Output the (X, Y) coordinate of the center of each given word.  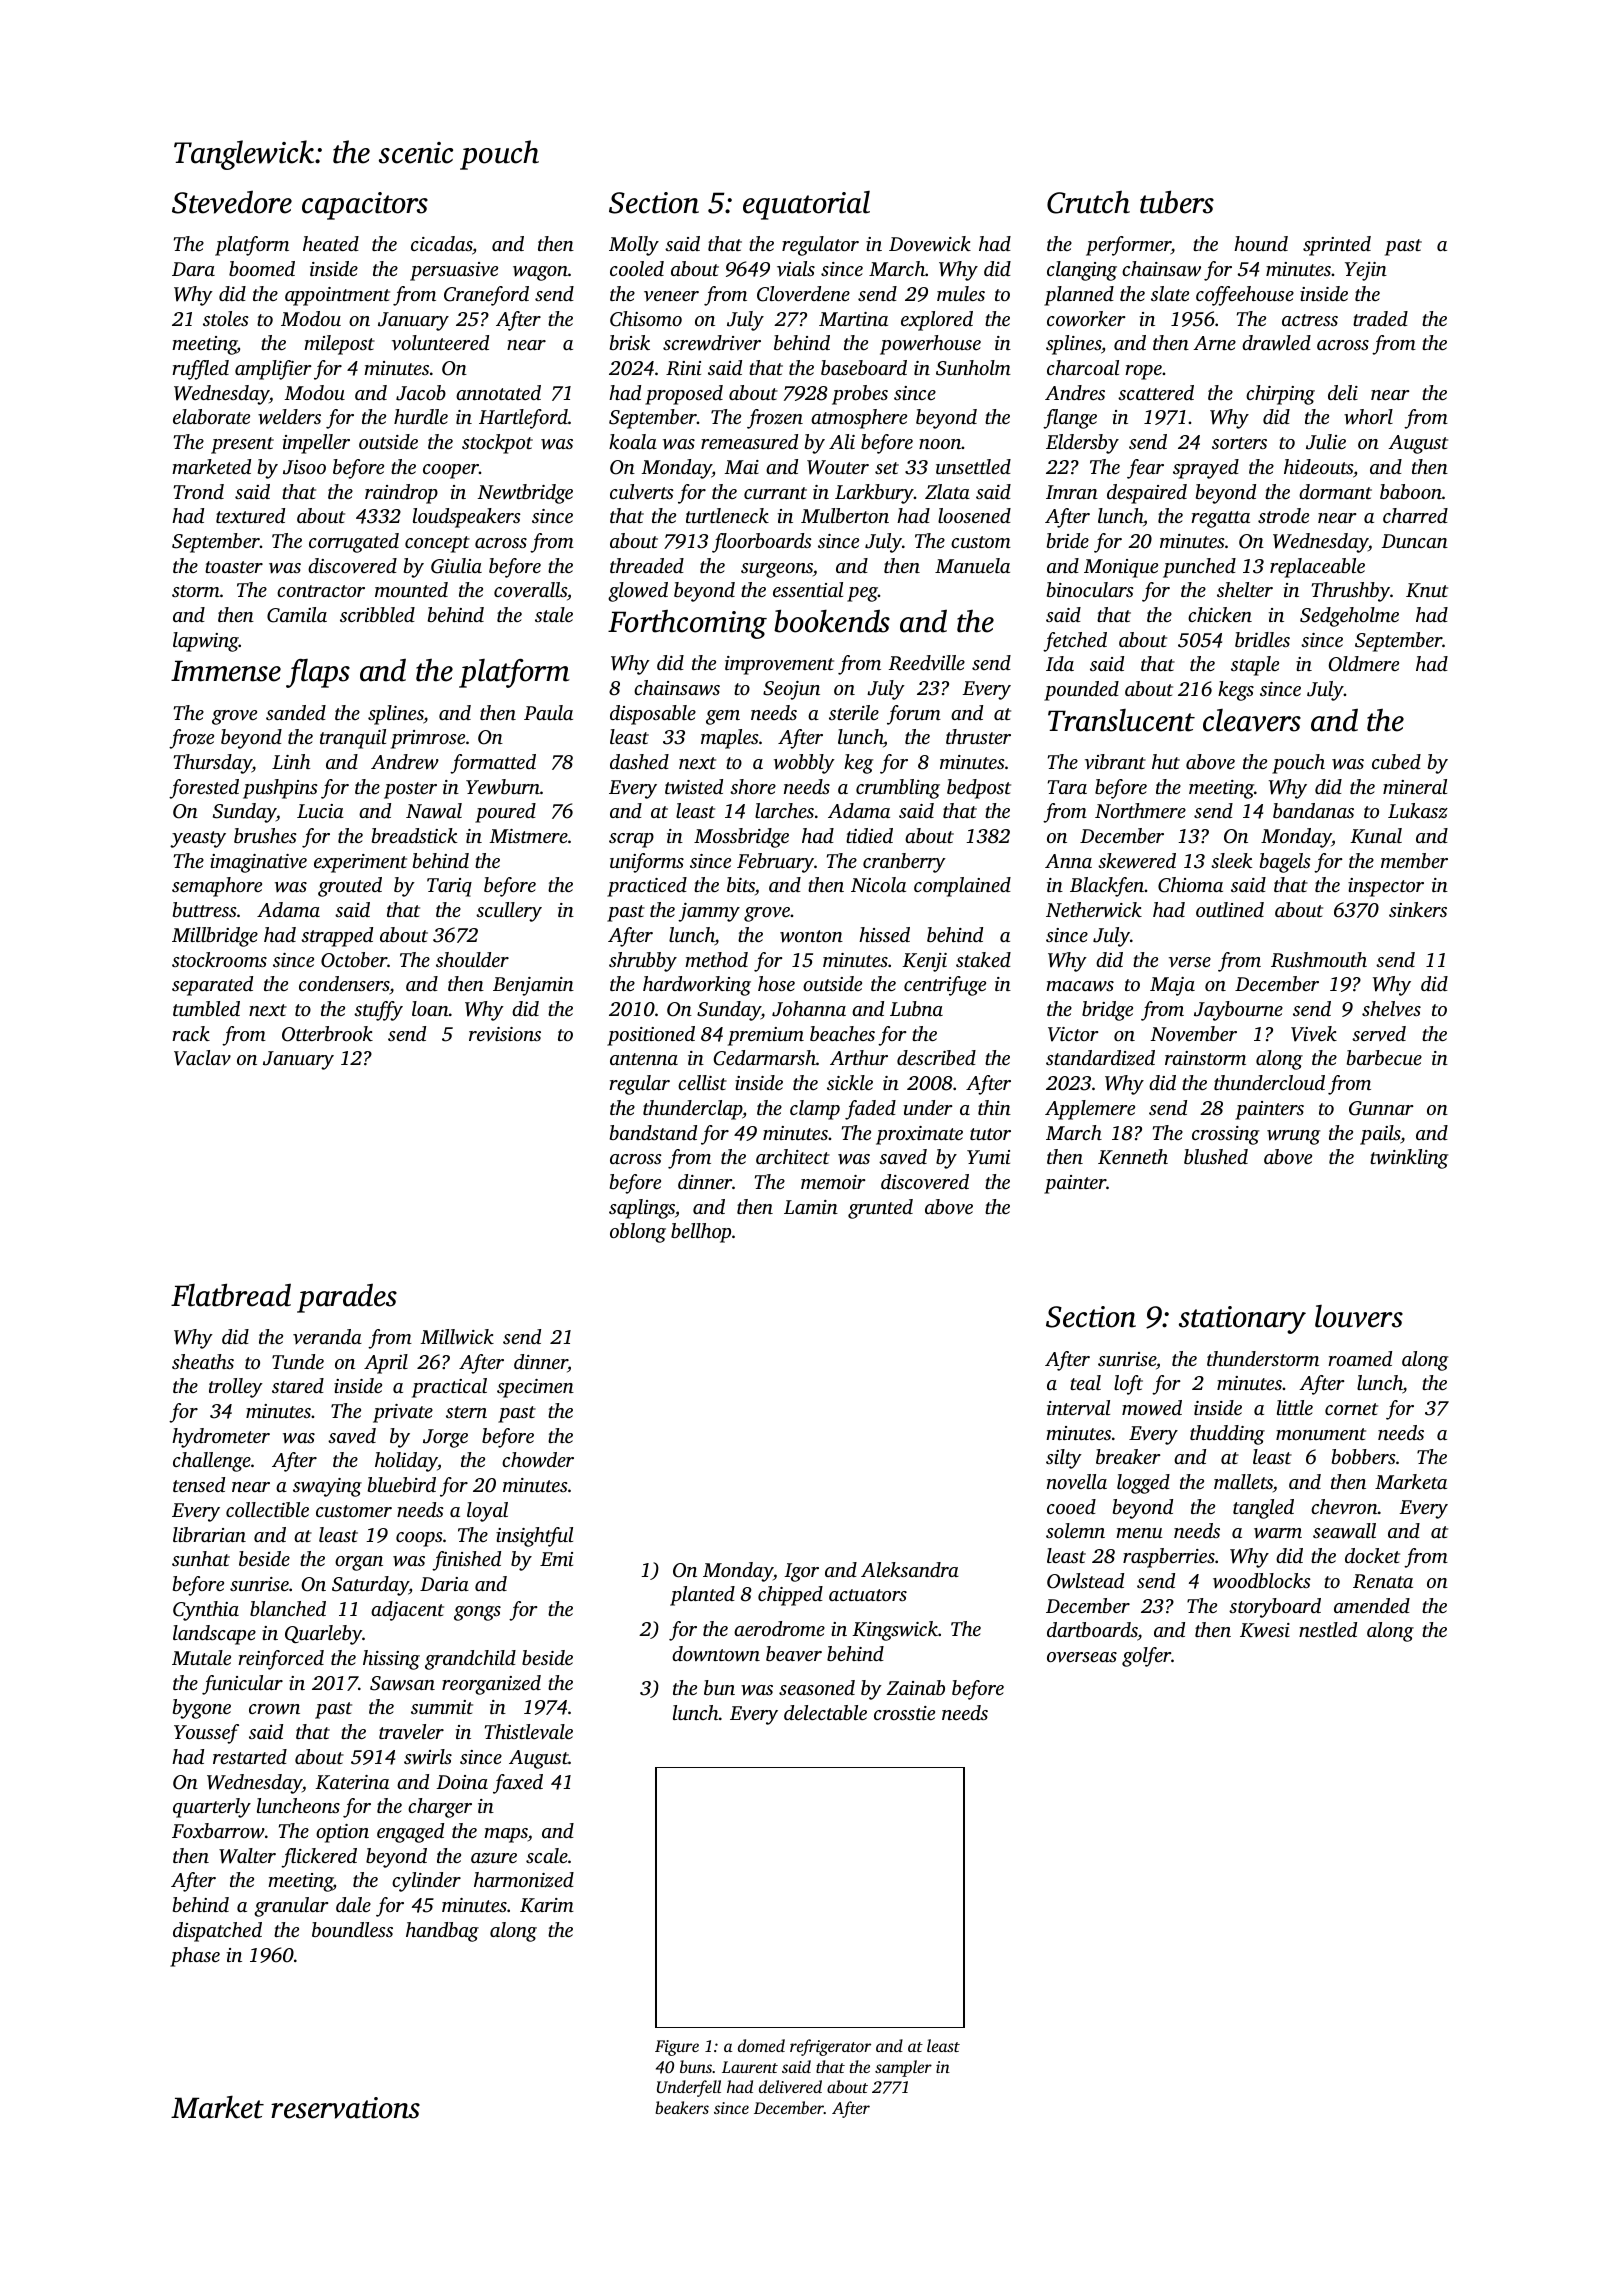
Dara (193, 269)
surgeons (777, 570)
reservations (345, 2108)
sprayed (1206, 469)
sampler (903, 2068)
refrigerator (830, 2047)
